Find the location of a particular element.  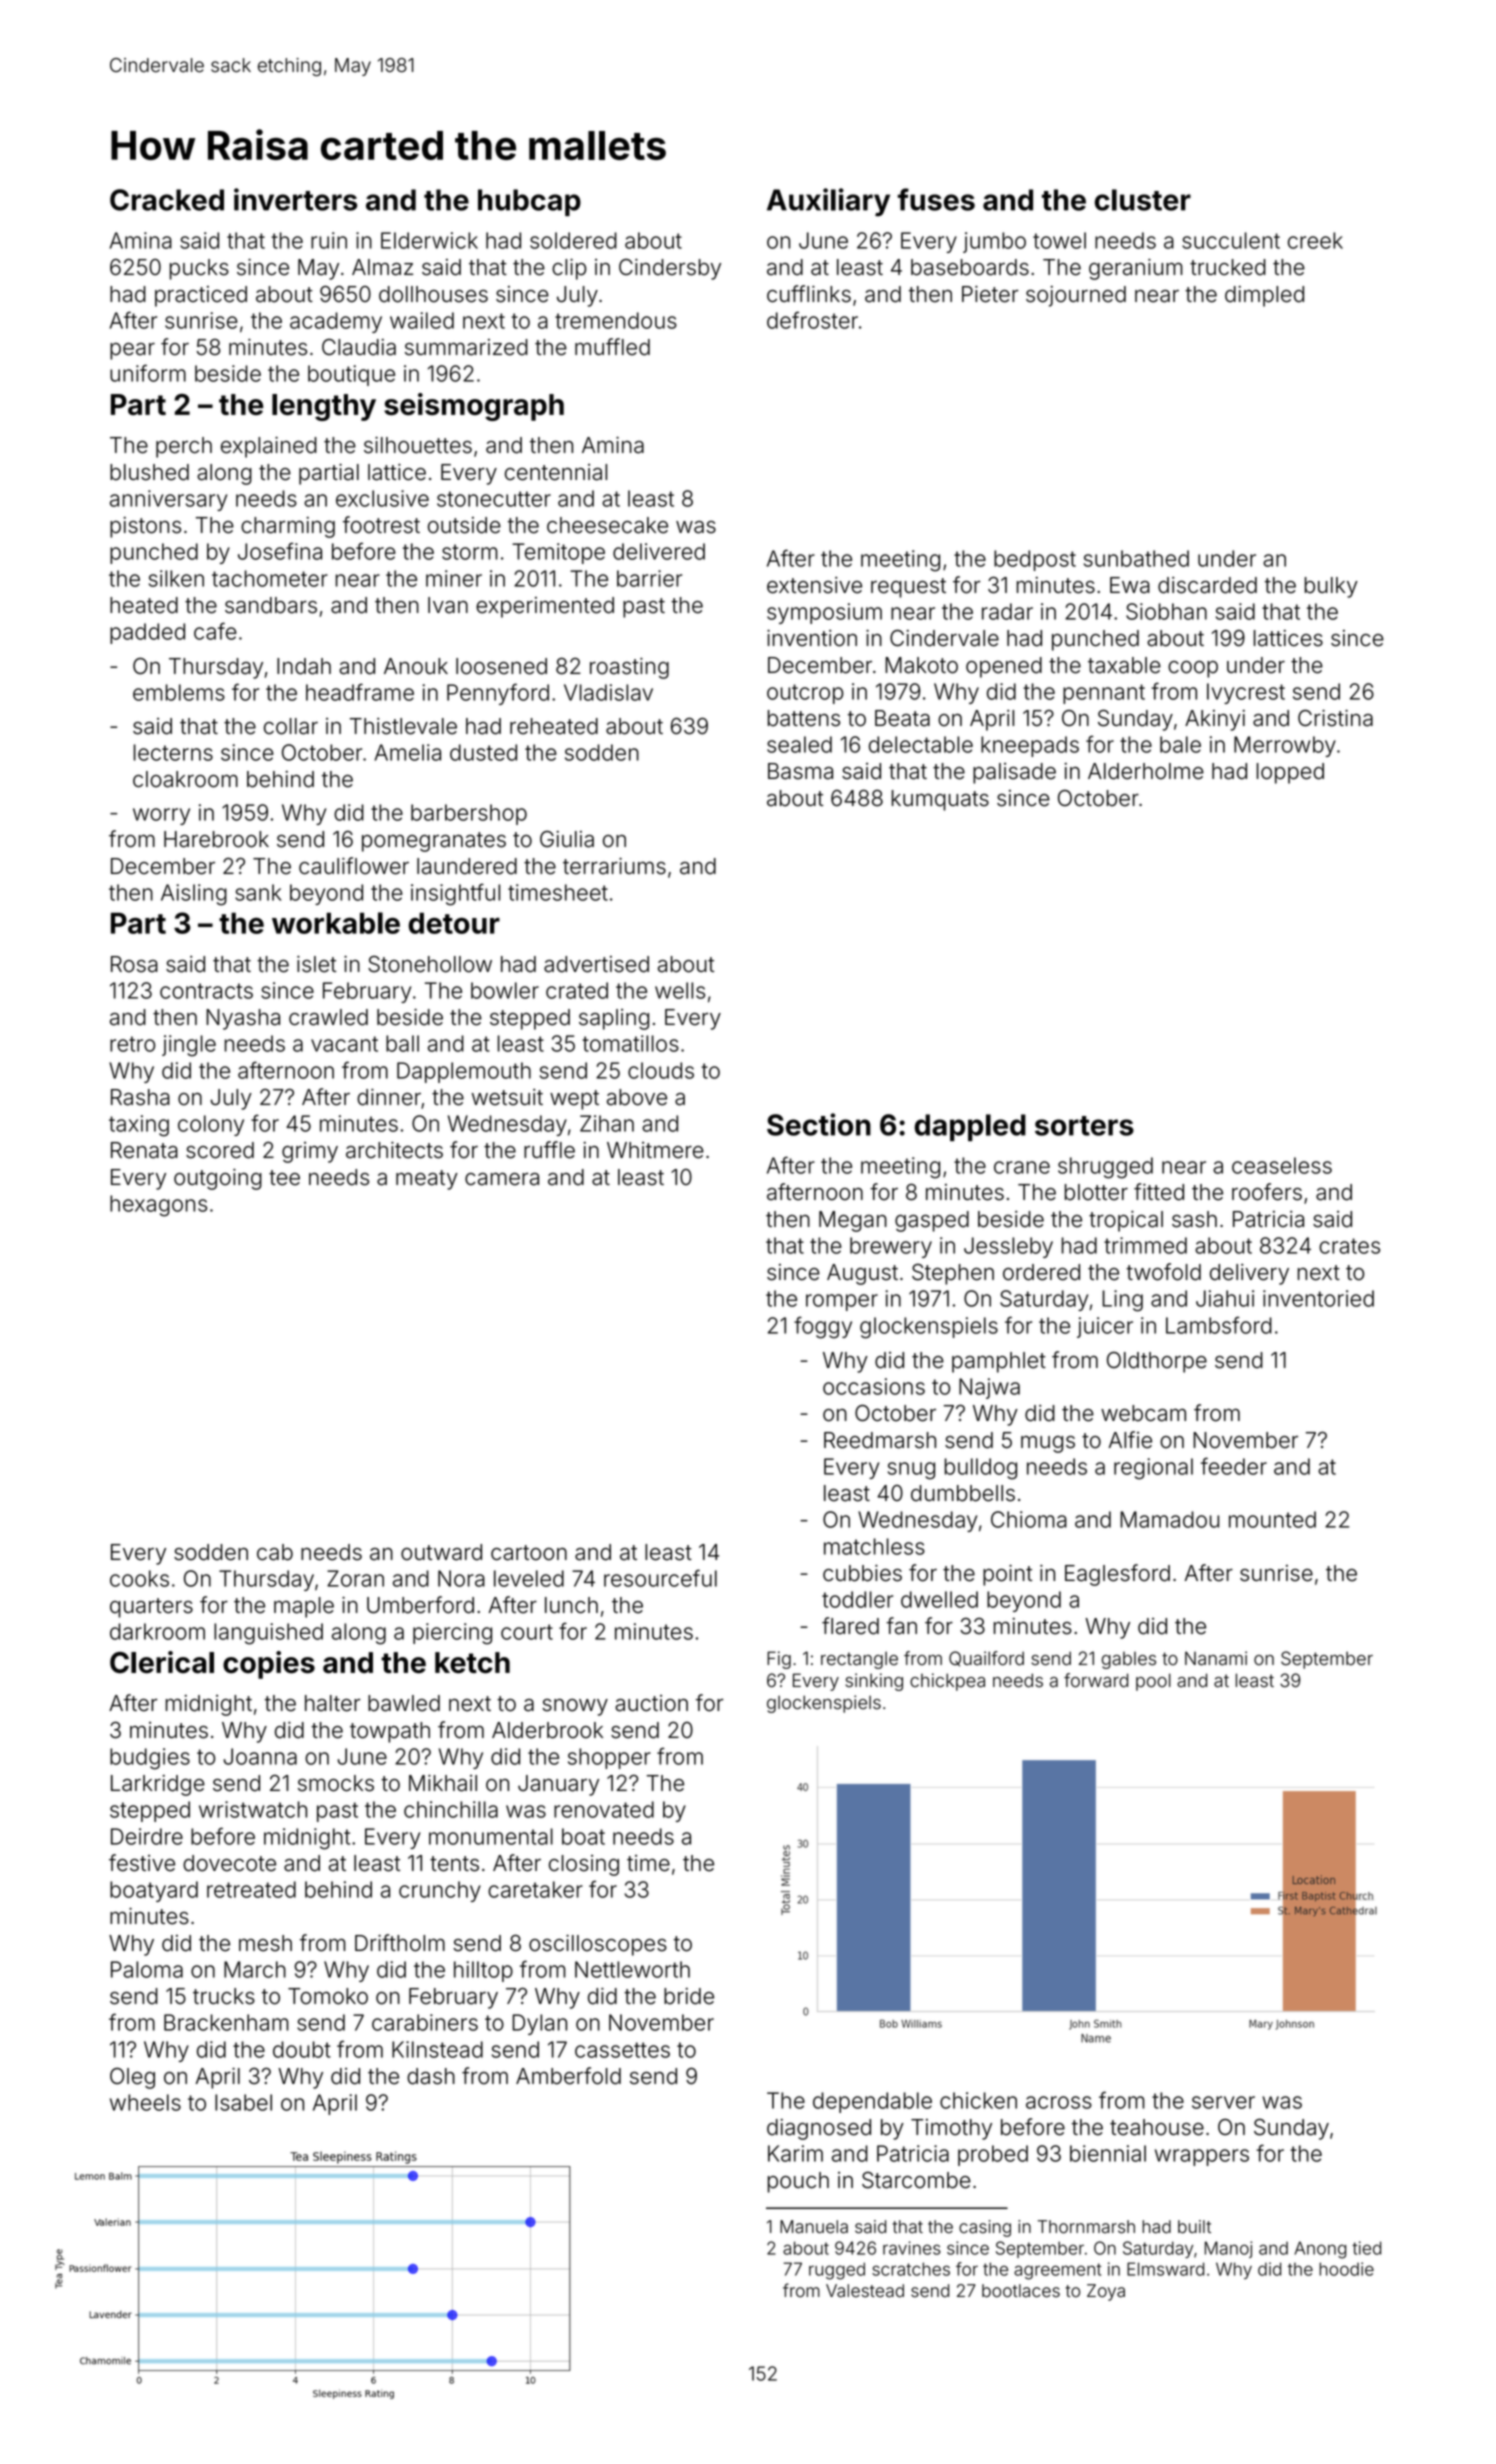

inverters is located at coordinates (295, 199).
